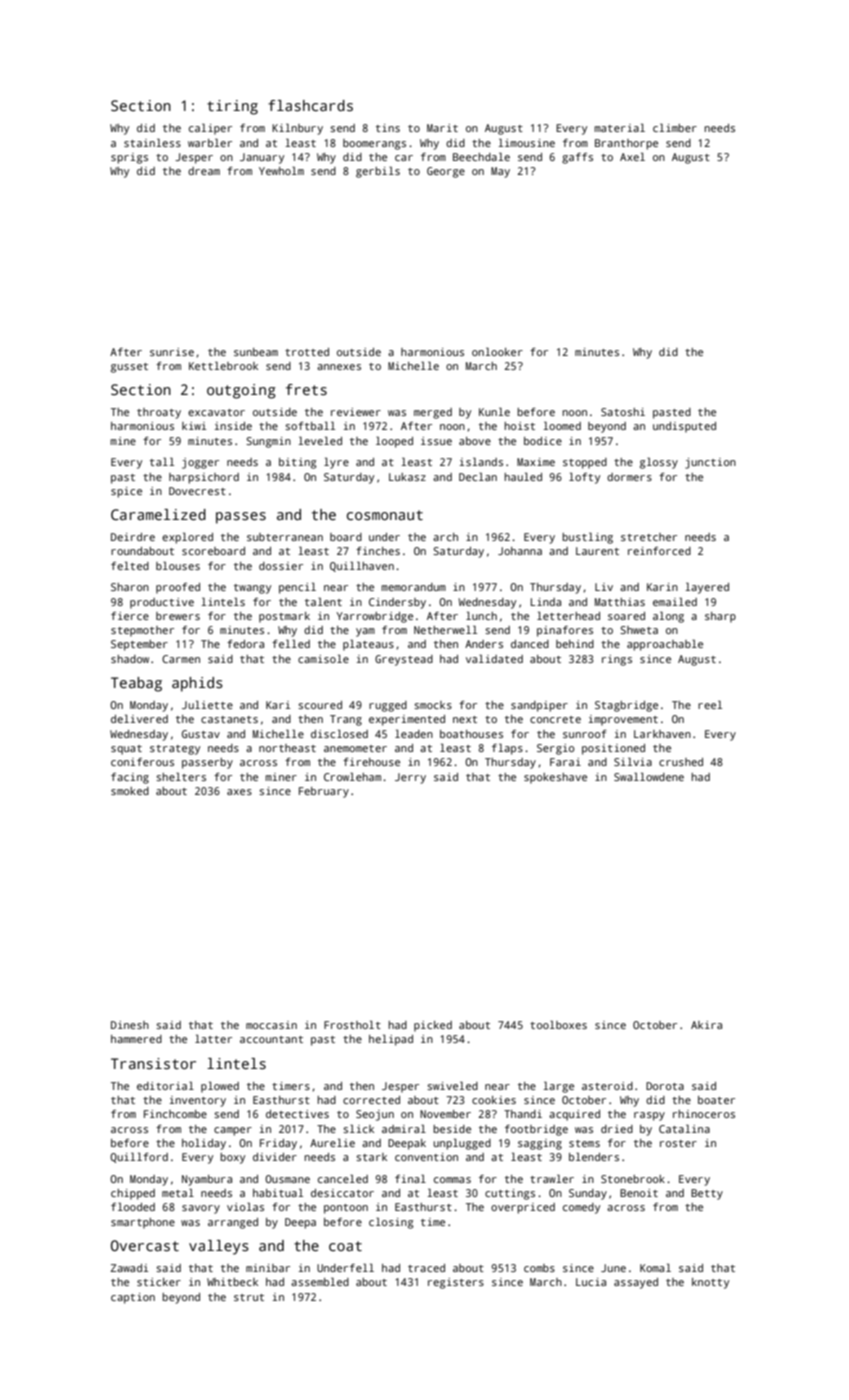  What do you see at coordinates (433, 1026) in the image?
I see `picked` at bounding box center [433, 1026].
